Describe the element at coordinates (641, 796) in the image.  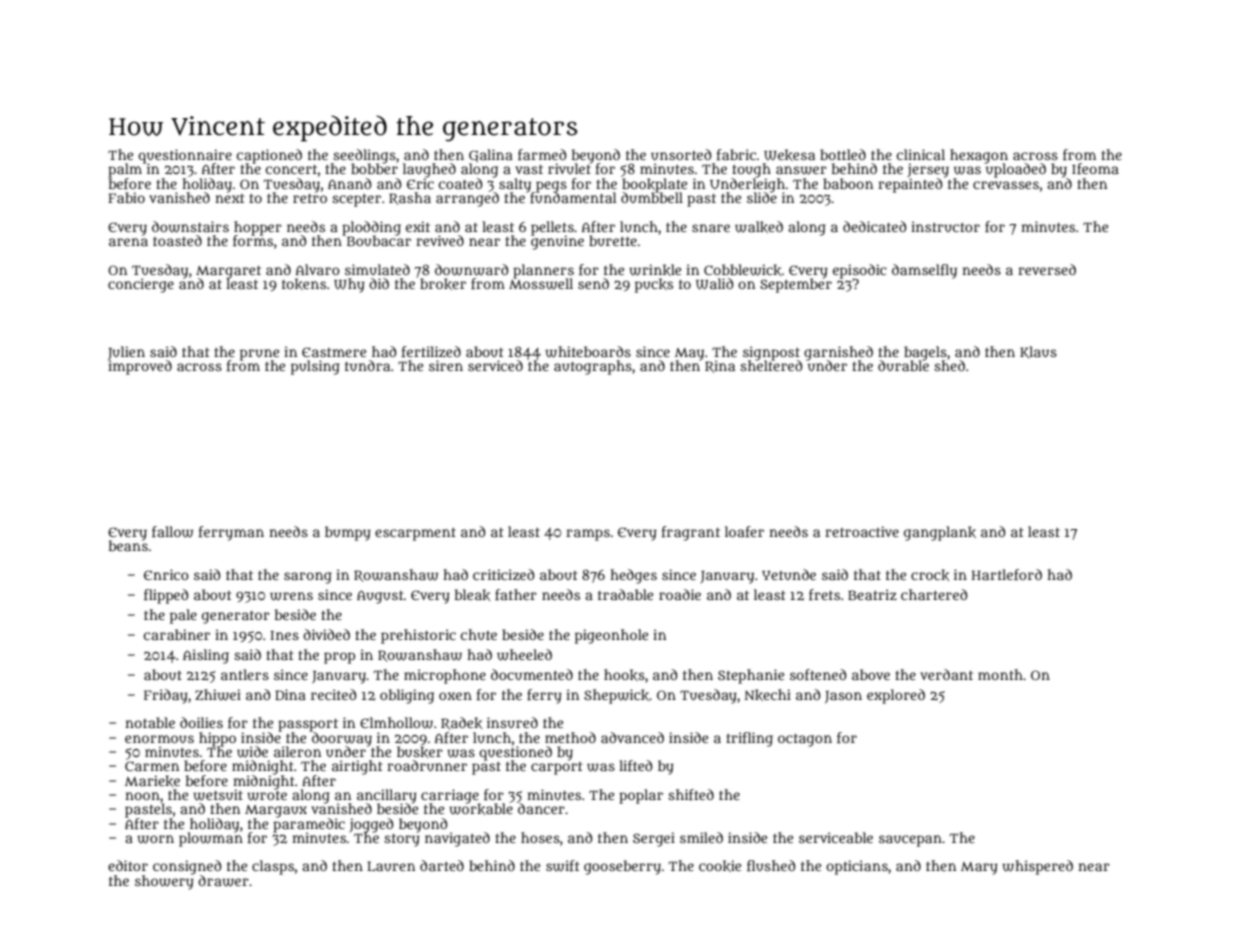
I see `poplar` at that location.
